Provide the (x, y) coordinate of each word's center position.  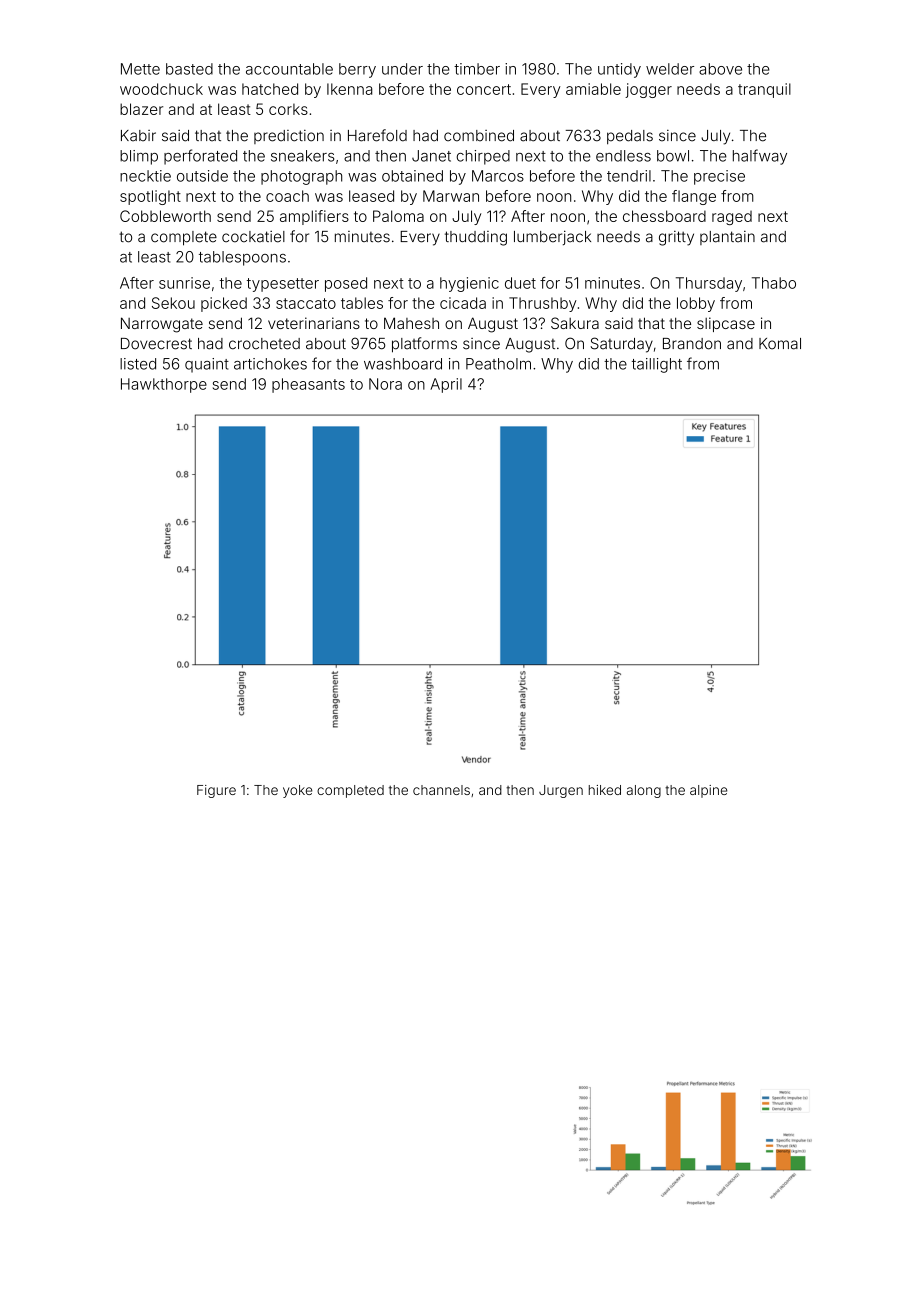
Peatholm (498, 364)
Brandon (692, 344)
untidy (619, 70)
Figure (216, 791)
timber (477, 69)
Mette (140, 69)
